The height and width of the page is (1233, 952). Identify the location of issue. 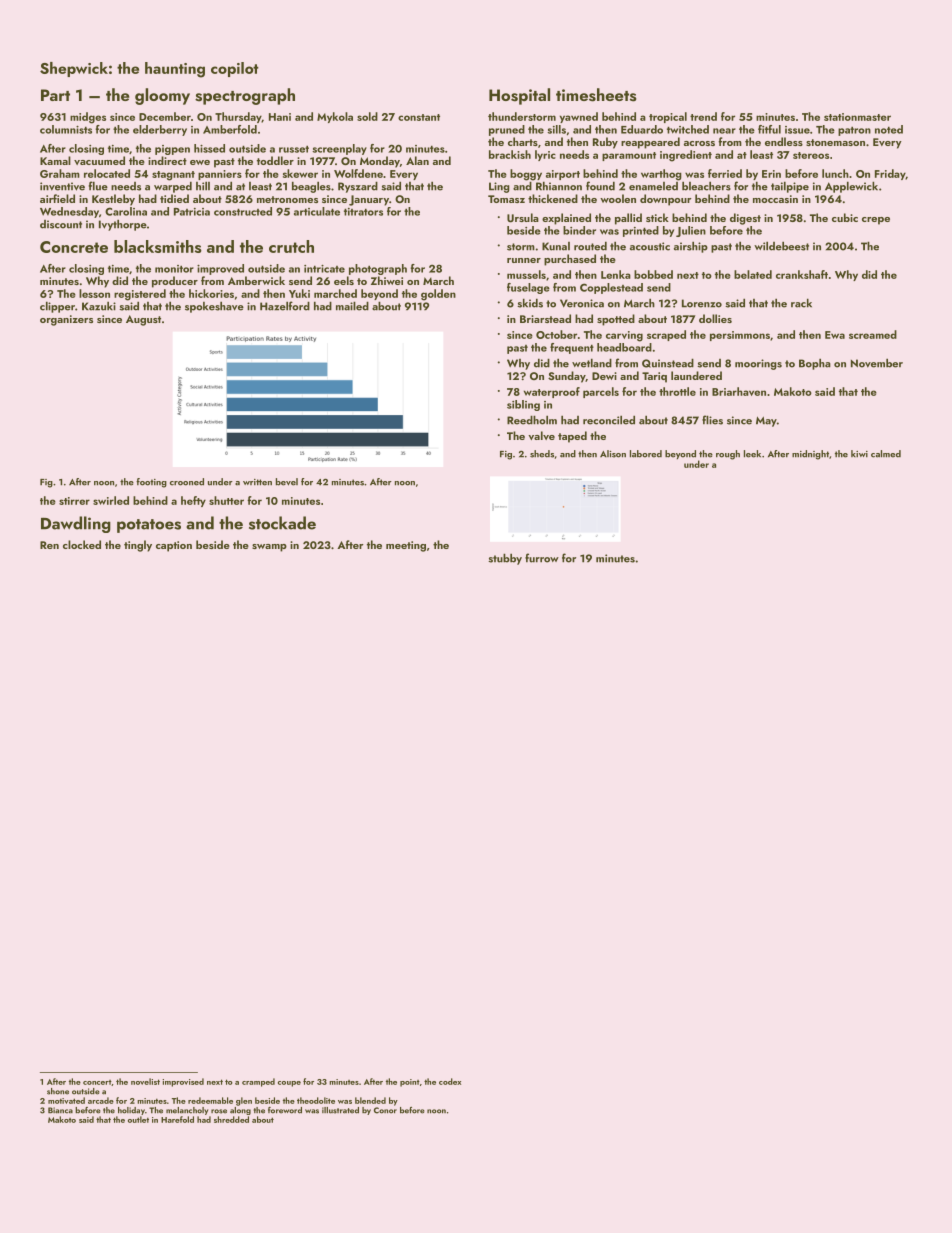
(797, 130).
